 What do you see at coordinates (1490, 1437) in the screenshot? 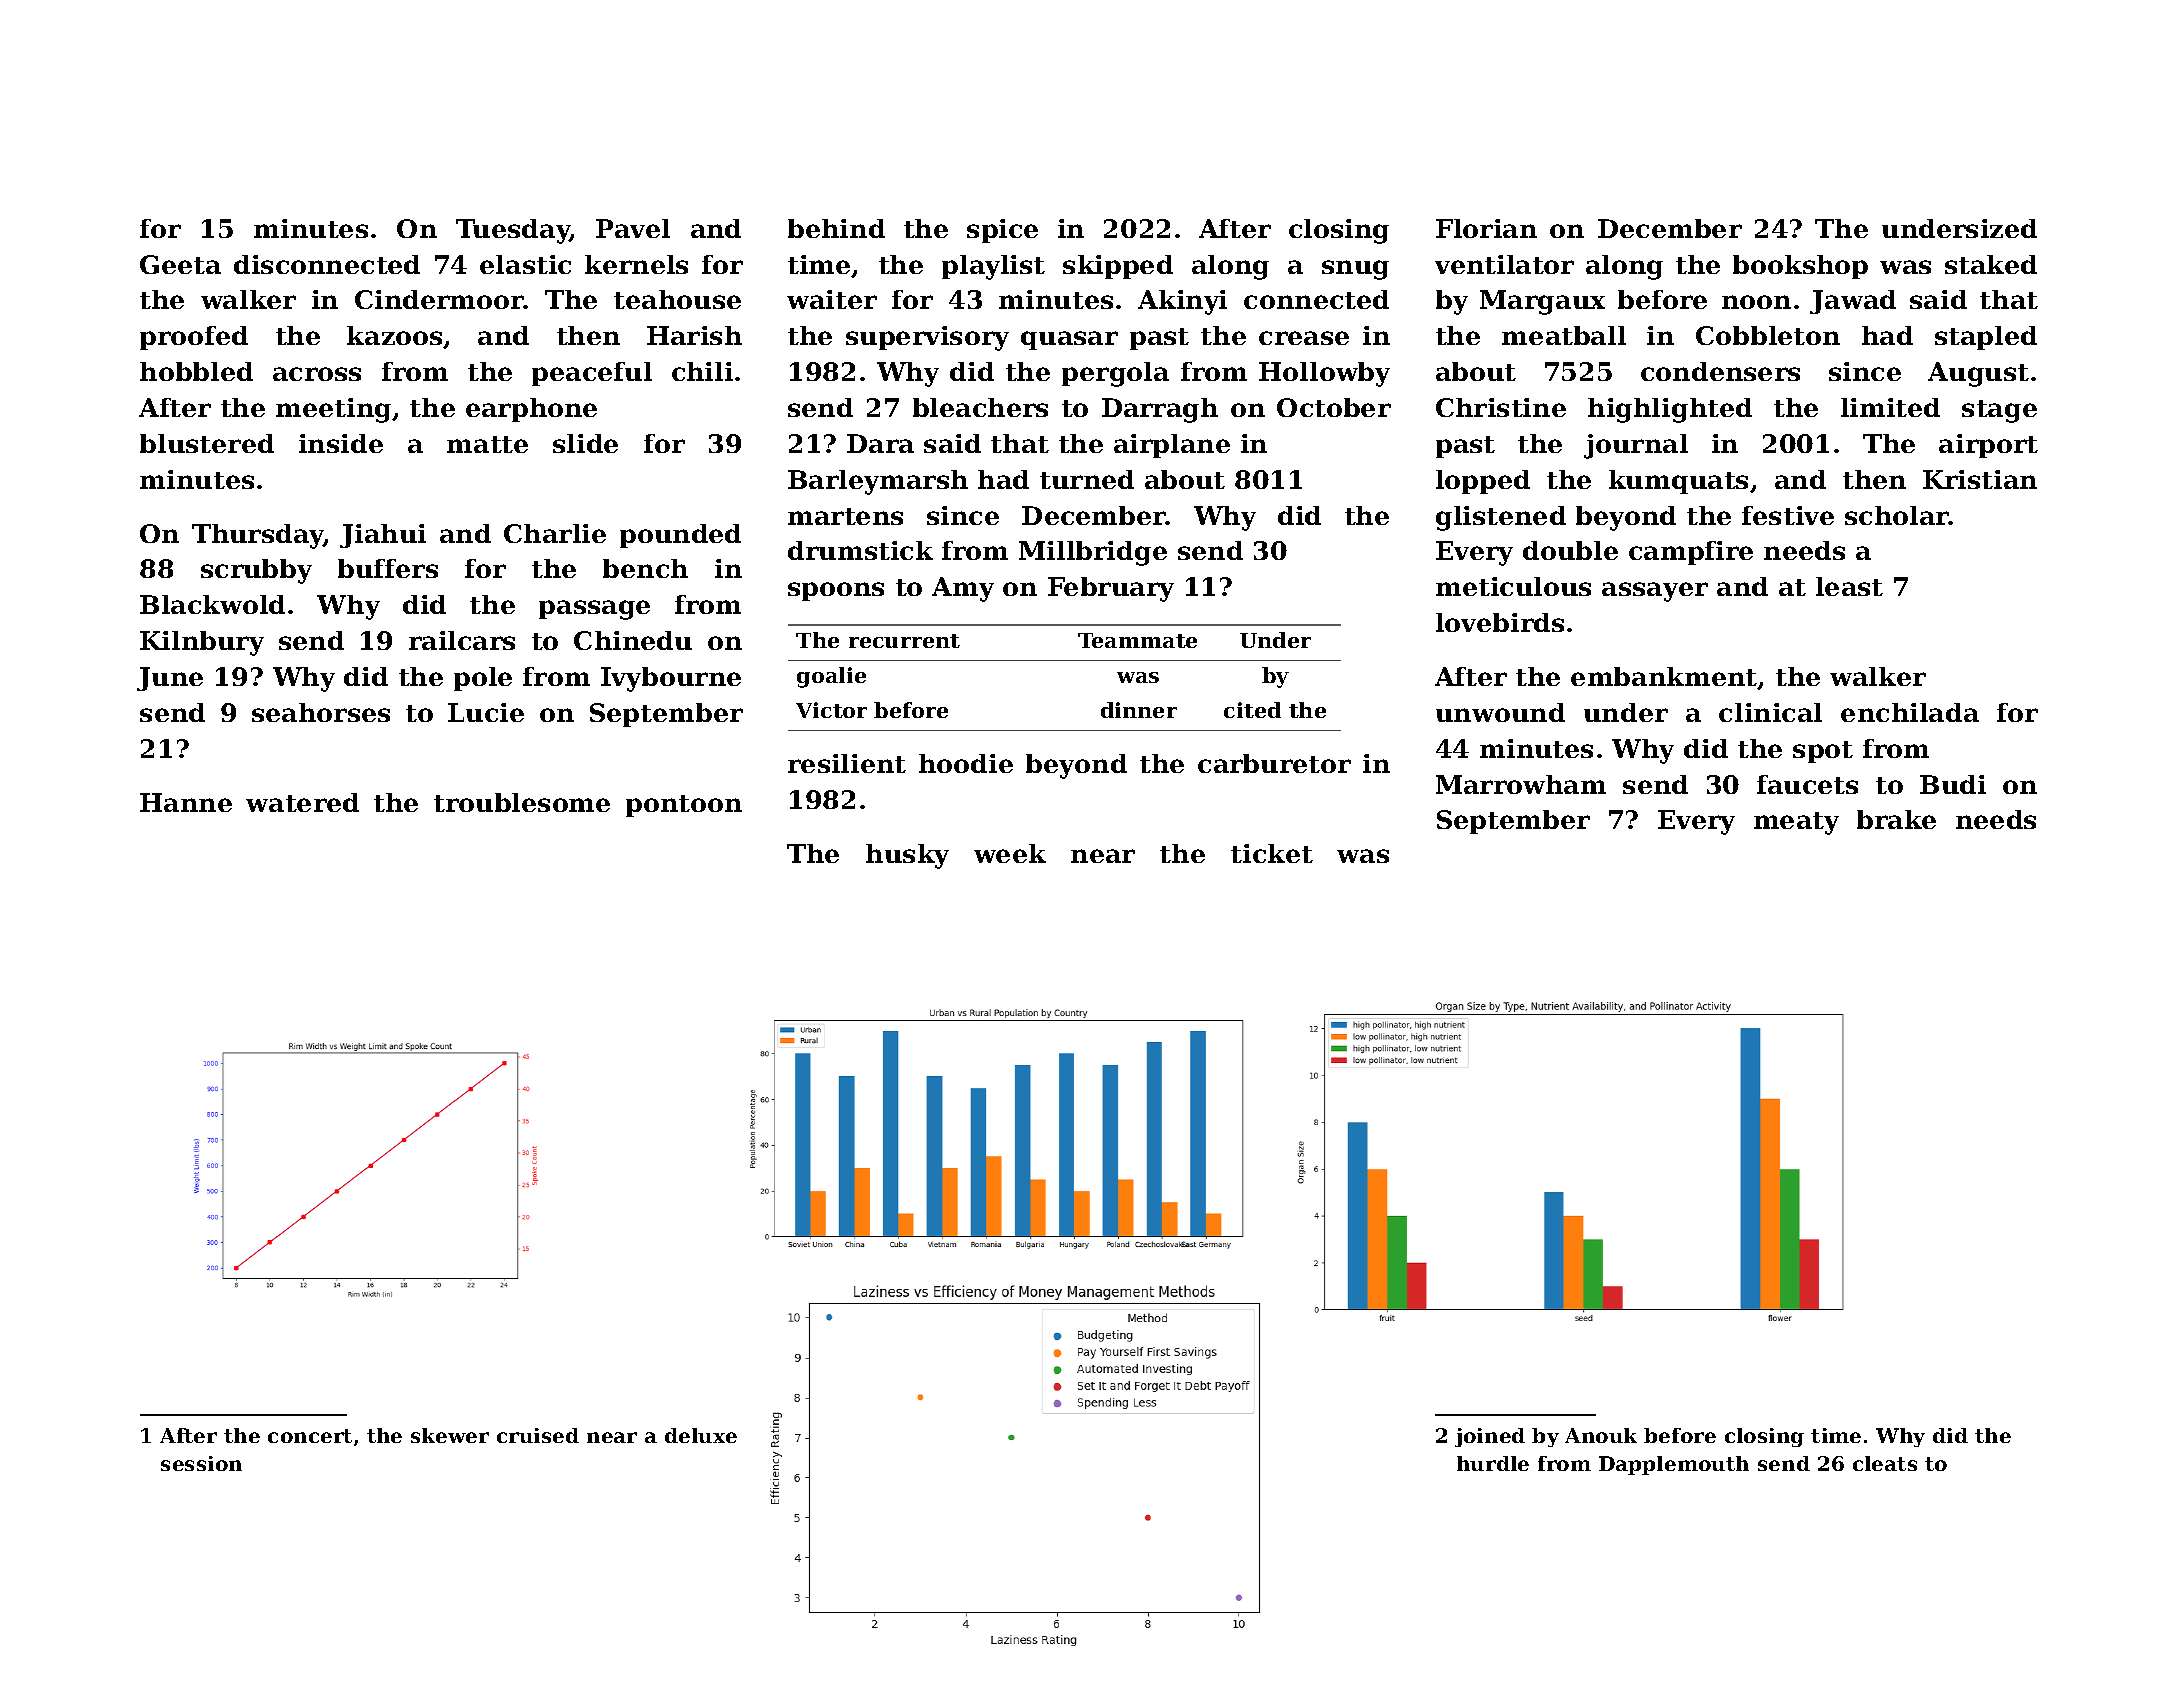
I see `joined` at bounding box center [1490, 1437].
